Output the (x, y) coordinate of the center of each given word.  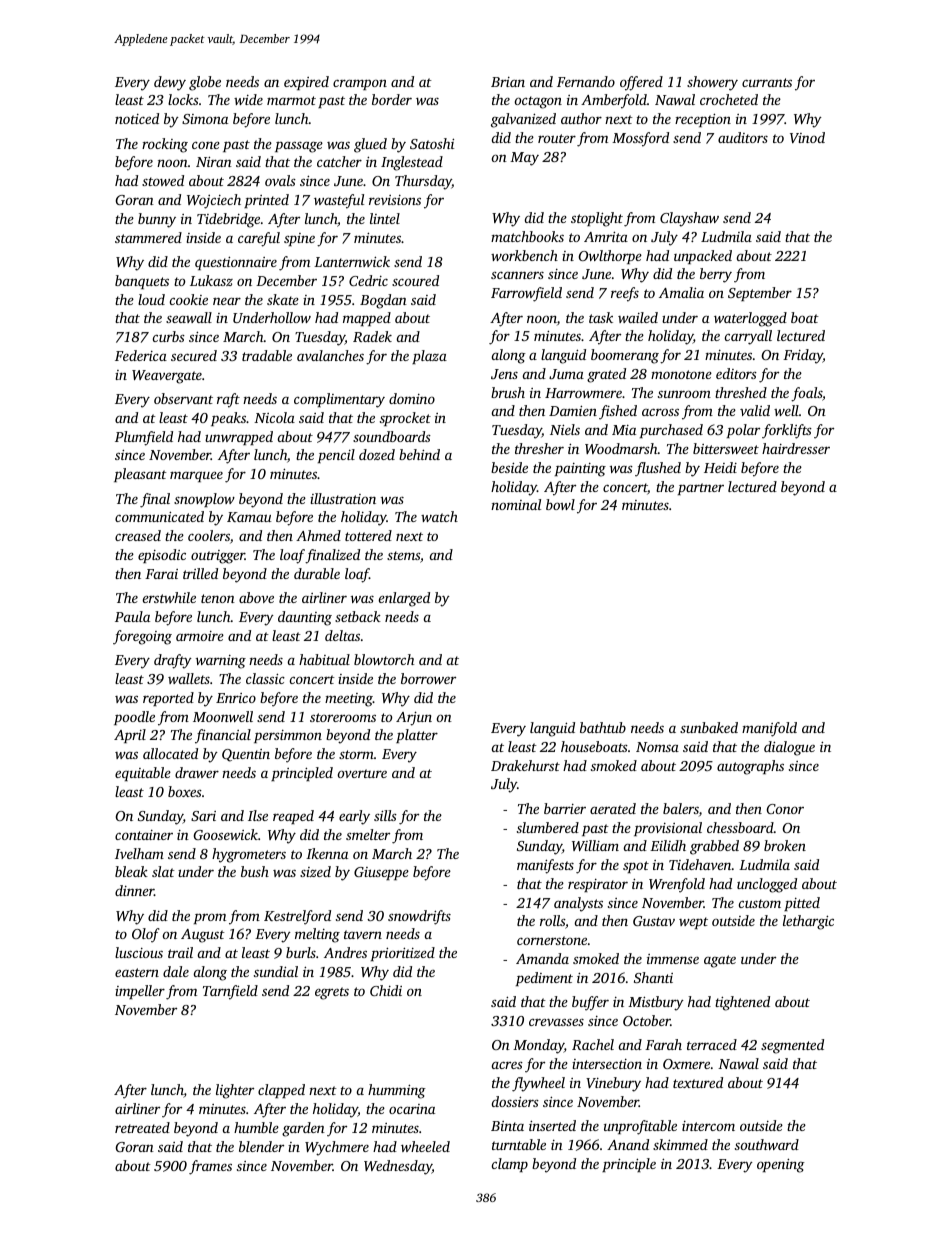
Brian (508, 82)
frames (210, 1167)
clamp (510, 1165)
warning (221, 662)
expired (306, 83)
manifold (769, 729)
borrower (428, 678)
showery (712, 83)
